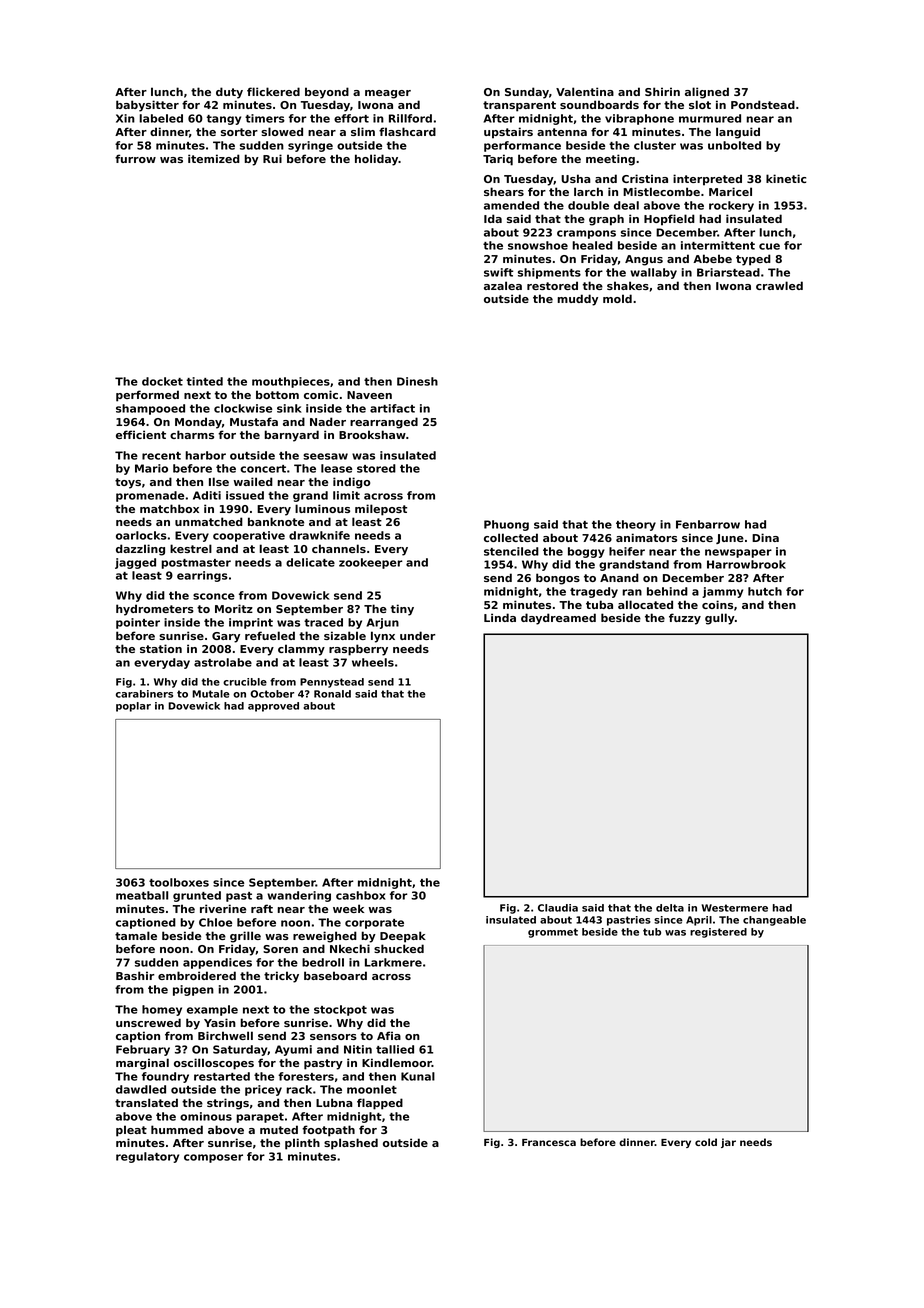 The image size is (924, 1308). Describe the element at coordinates (205, 381) in the screenshot. I see `tinted` at that location.
